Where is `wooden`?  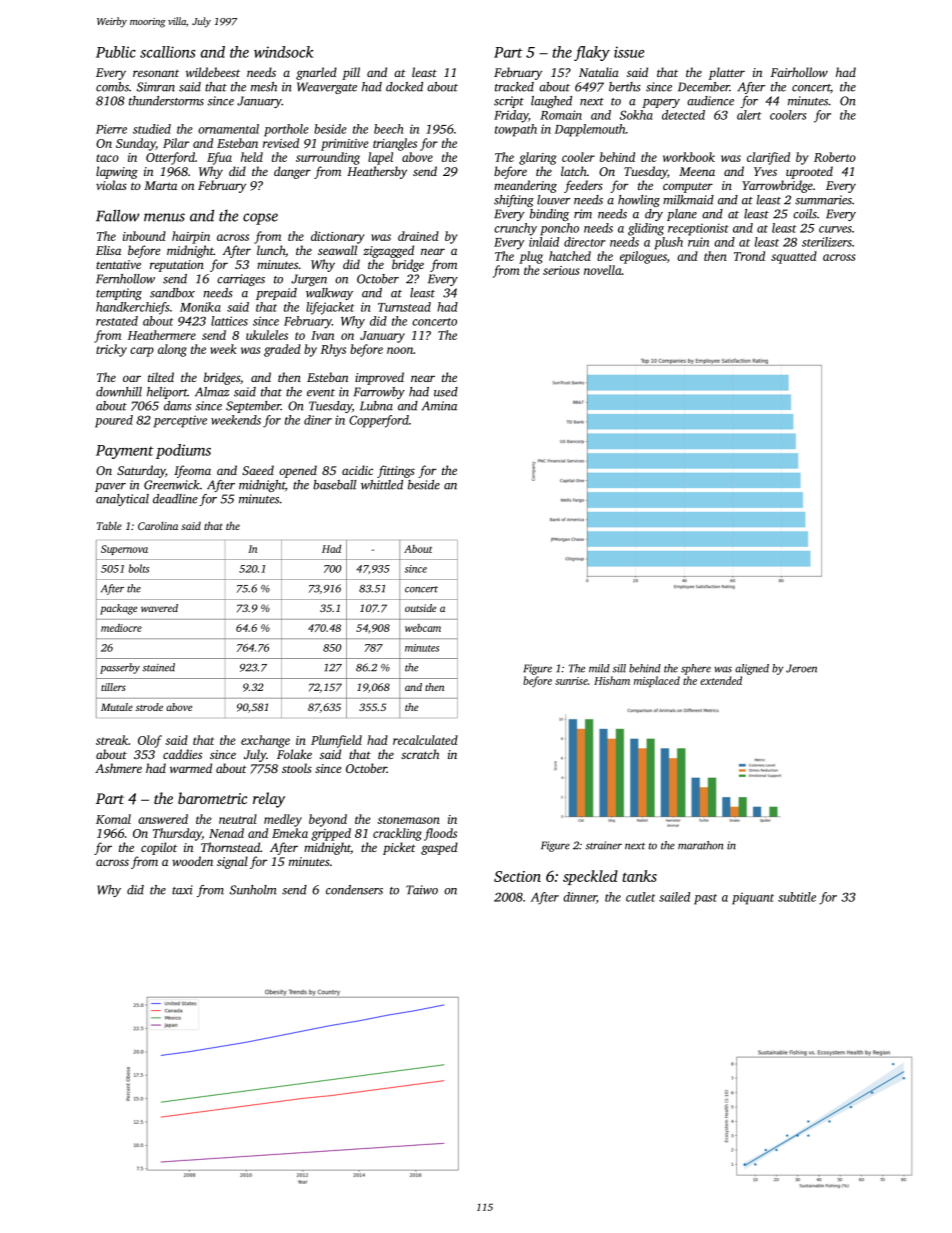 wooden is located at coordinates (192, 861).
